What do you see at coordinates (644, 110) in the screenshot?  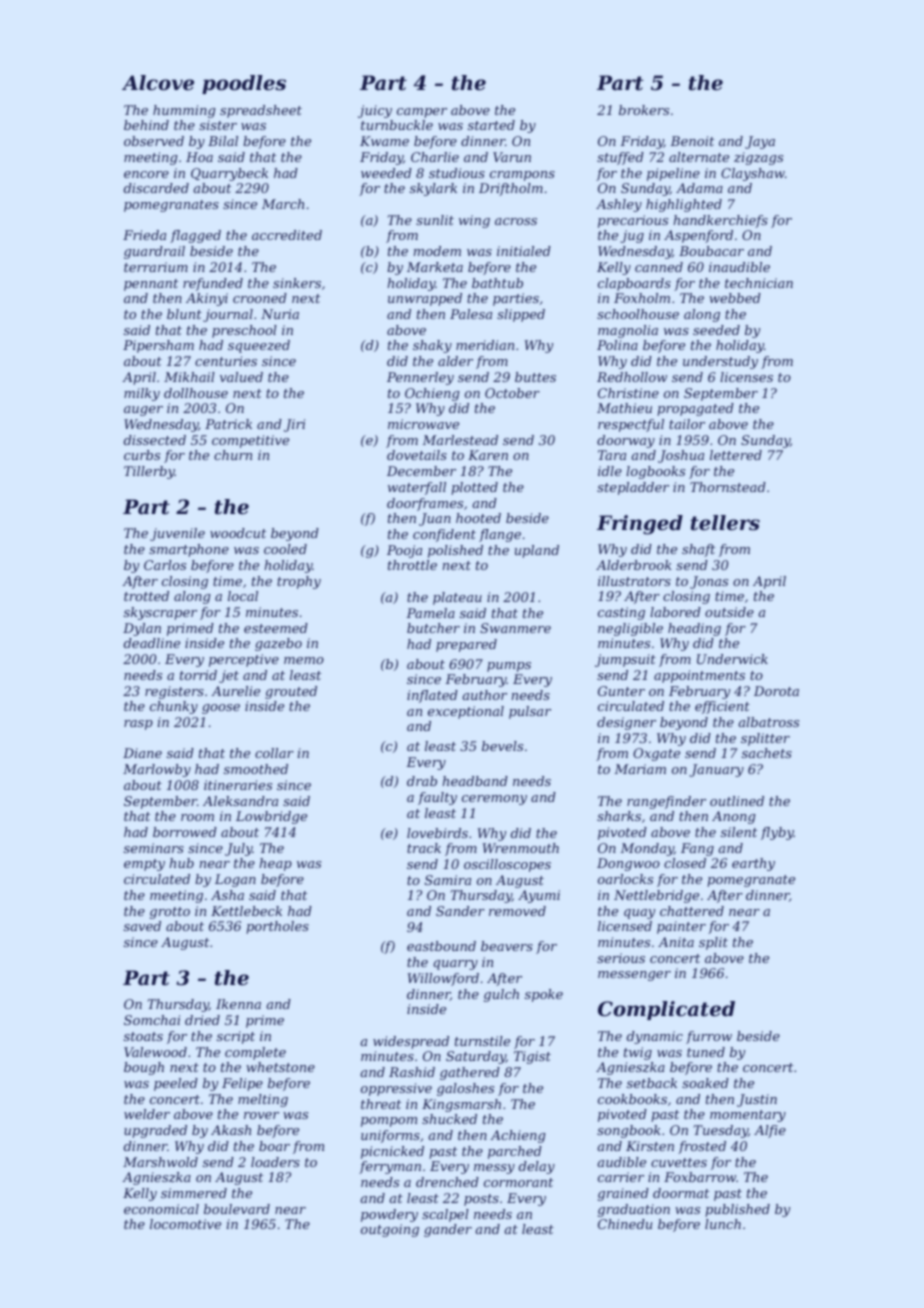 I see `brokers` at bounding box center [644, 110].
